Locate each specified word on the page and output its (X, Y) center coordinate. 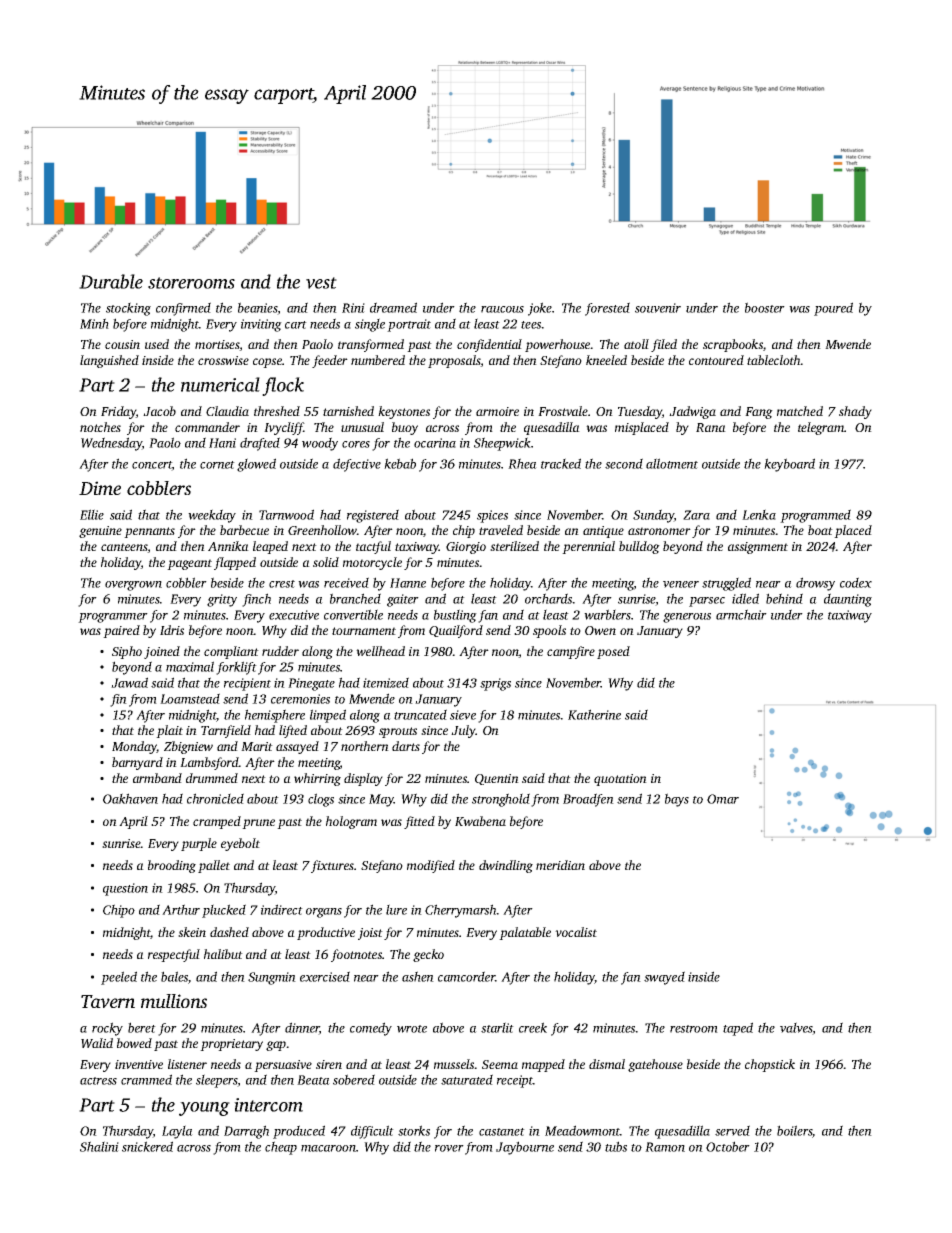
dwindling (506, 866)
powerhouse (558, 345)
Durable (111, 281)
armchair (741, 614)
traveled (501, 530)
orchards (549, 598)
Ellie (92, 514)
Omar (723, 799)
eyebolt (240, 844)
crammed (146, 1079)
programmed (815, 516)
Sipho (127, 652)
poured (833, 309)
